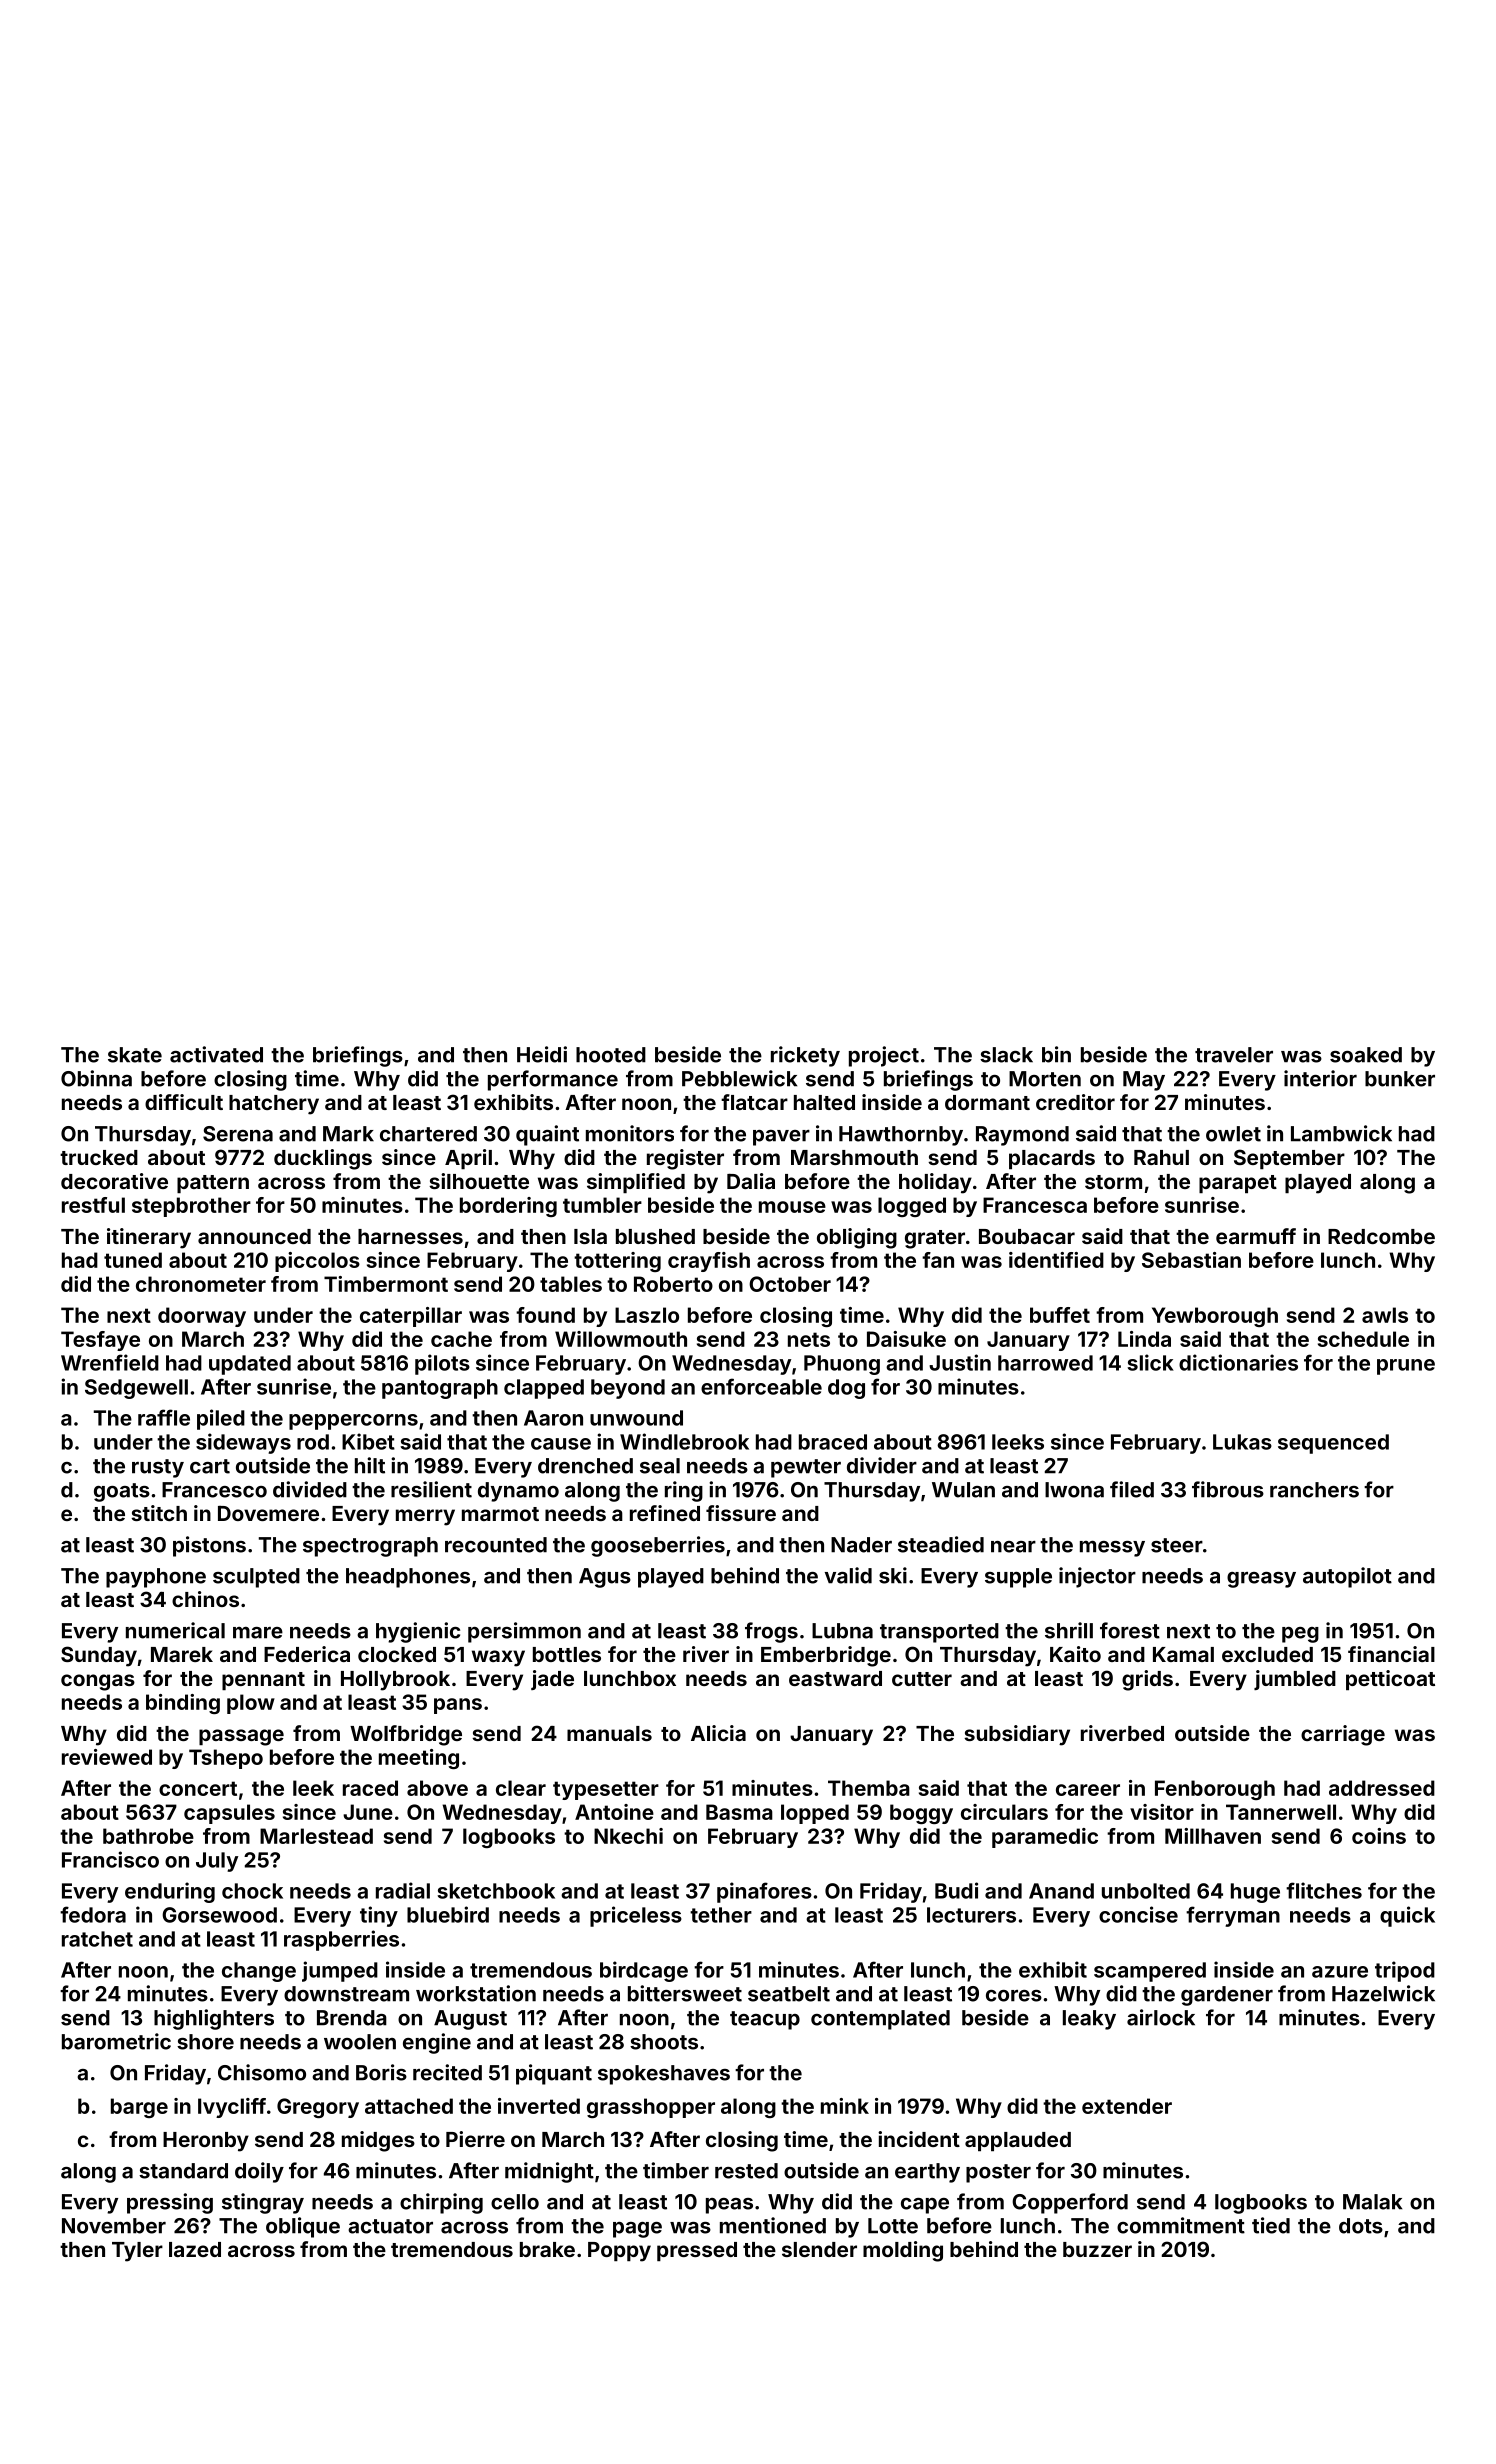 This screenshot has width=1496, height=2464. I want to click on Obinna, so click(96, 1078).
